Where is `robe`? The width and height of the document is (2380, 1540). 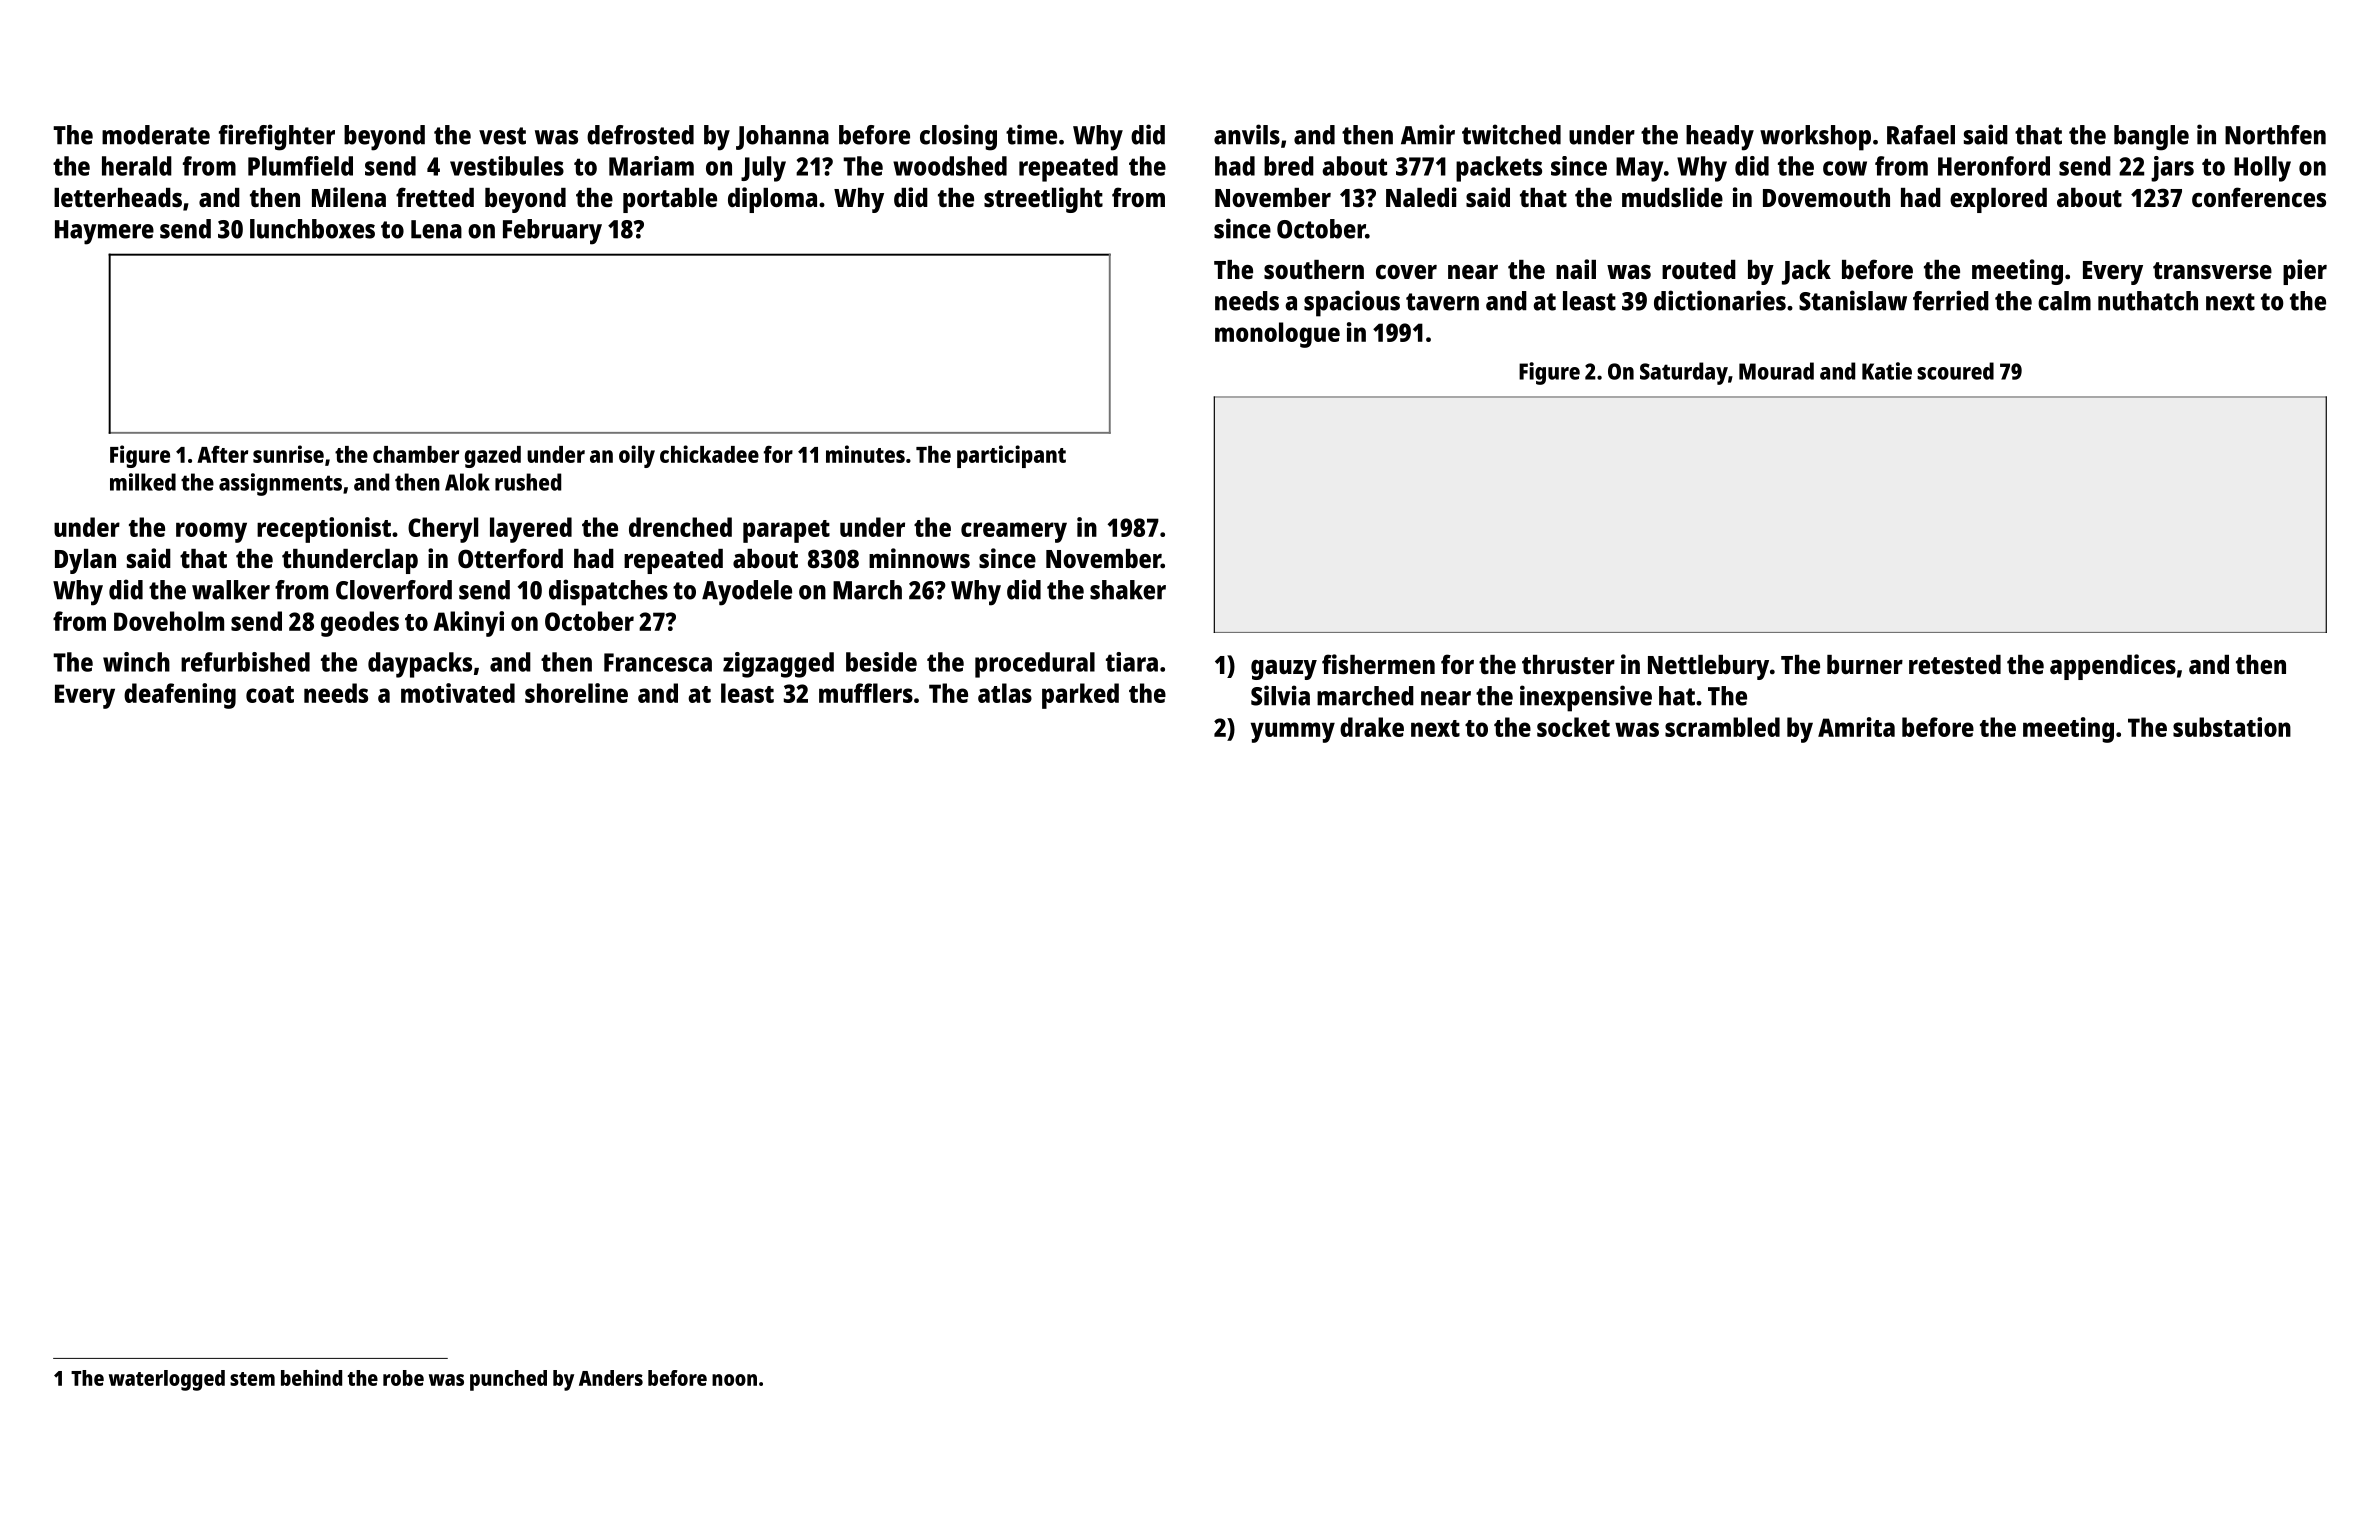 robe is located at coordinates (403, 1378).
